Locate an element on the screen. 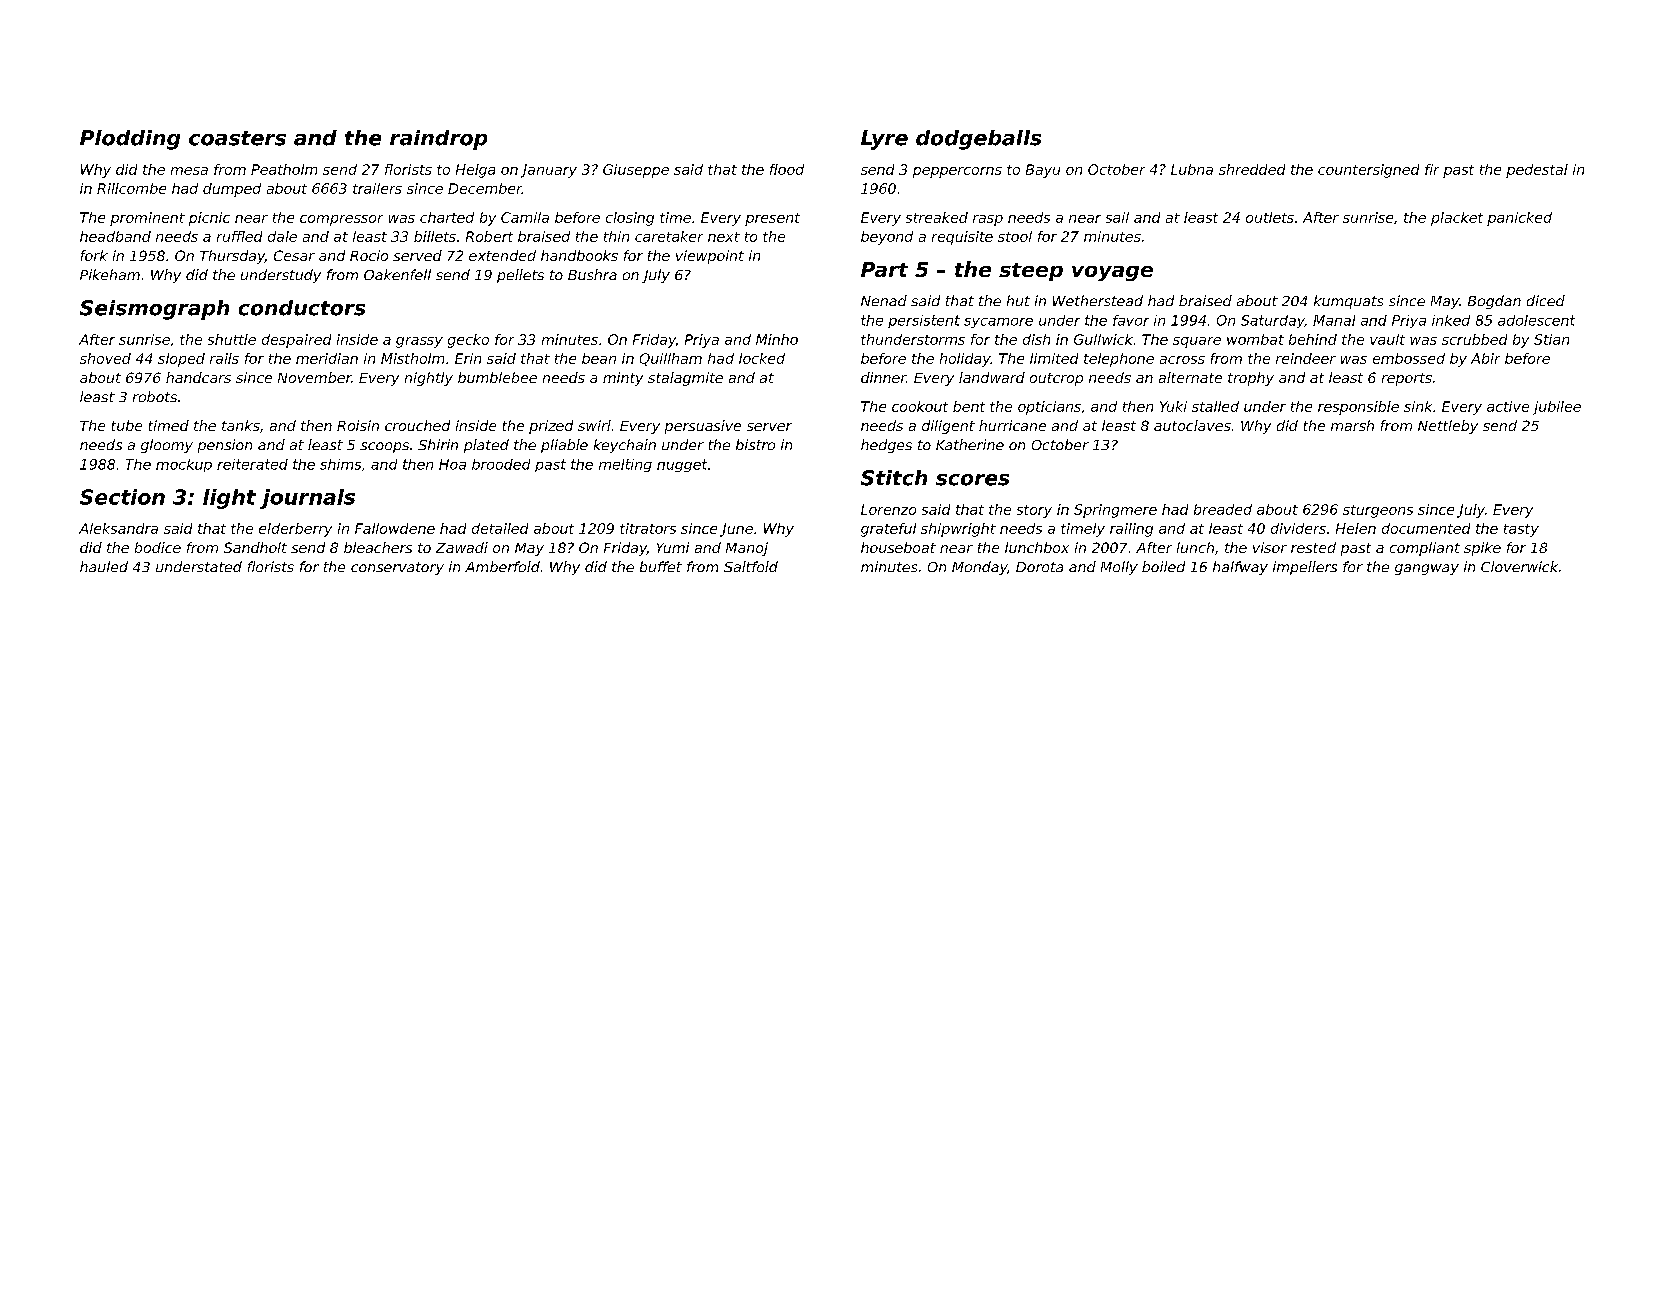  coasters is located at coordinates (237, 138).
